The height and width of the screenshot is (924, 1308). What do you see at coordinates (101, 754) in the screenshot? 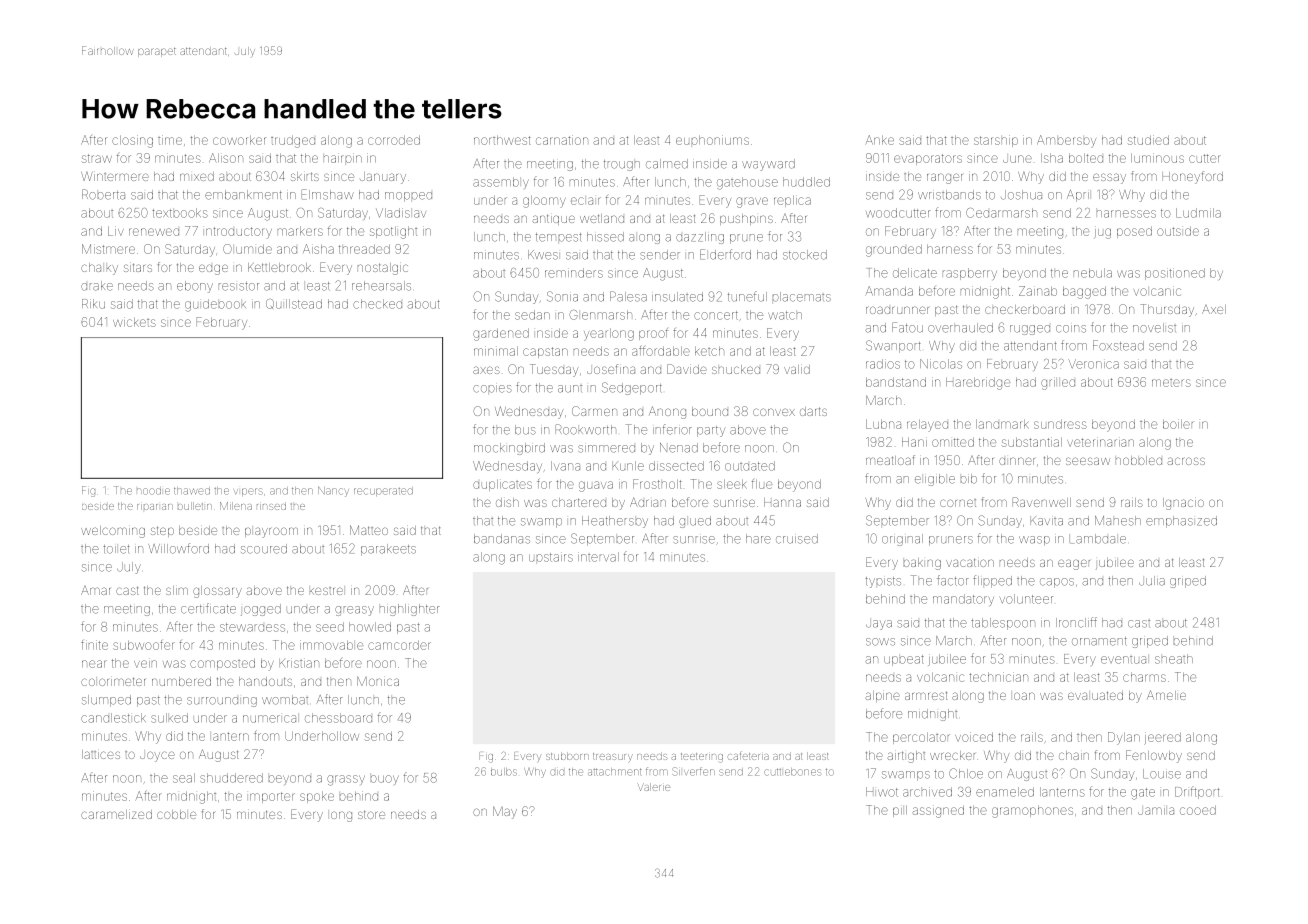
I see `lattices` at bounding box center [101, 754].
